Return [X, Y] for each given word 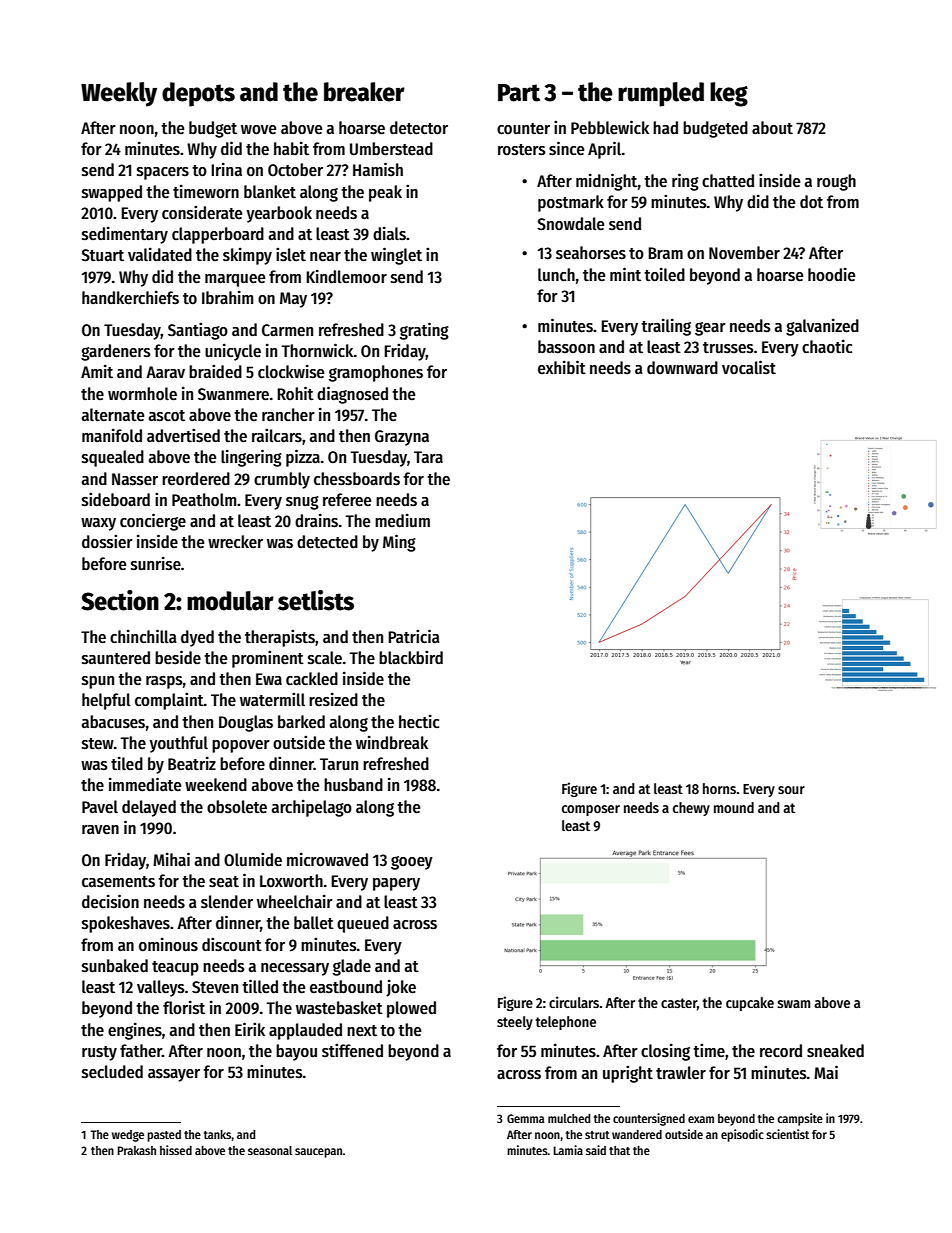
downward [682, 367]
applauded [305, 1031]
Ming [399, 543]
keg [729, 94]
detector [419, 128]
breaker [364, 92]
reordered [196, 479]
